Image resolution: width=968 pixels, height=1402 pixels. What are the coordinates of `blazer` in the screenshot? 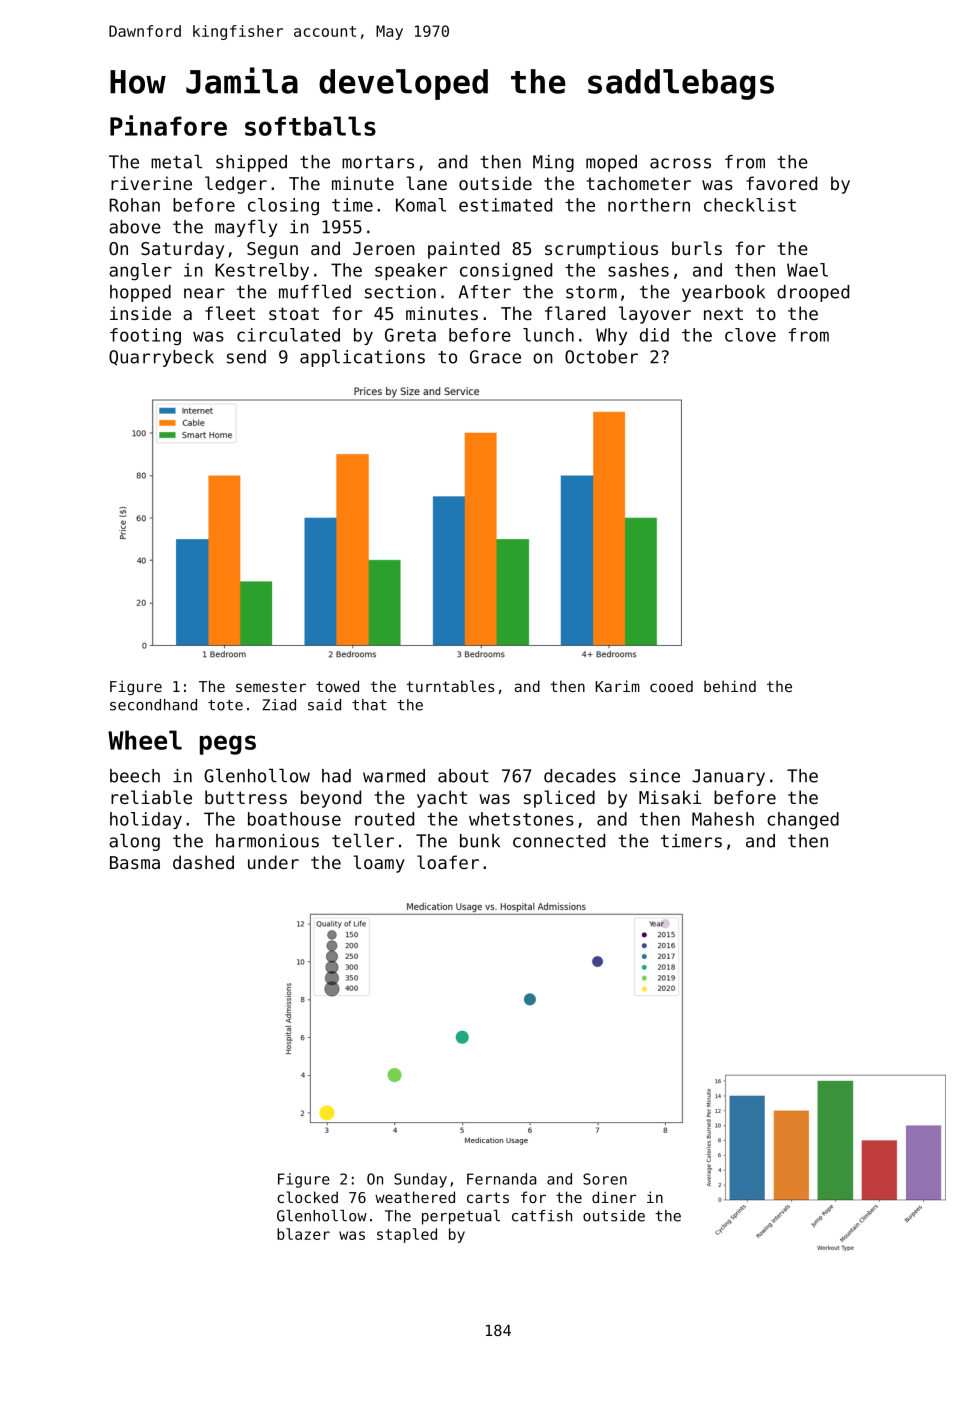 It's located at (303, 1234).
